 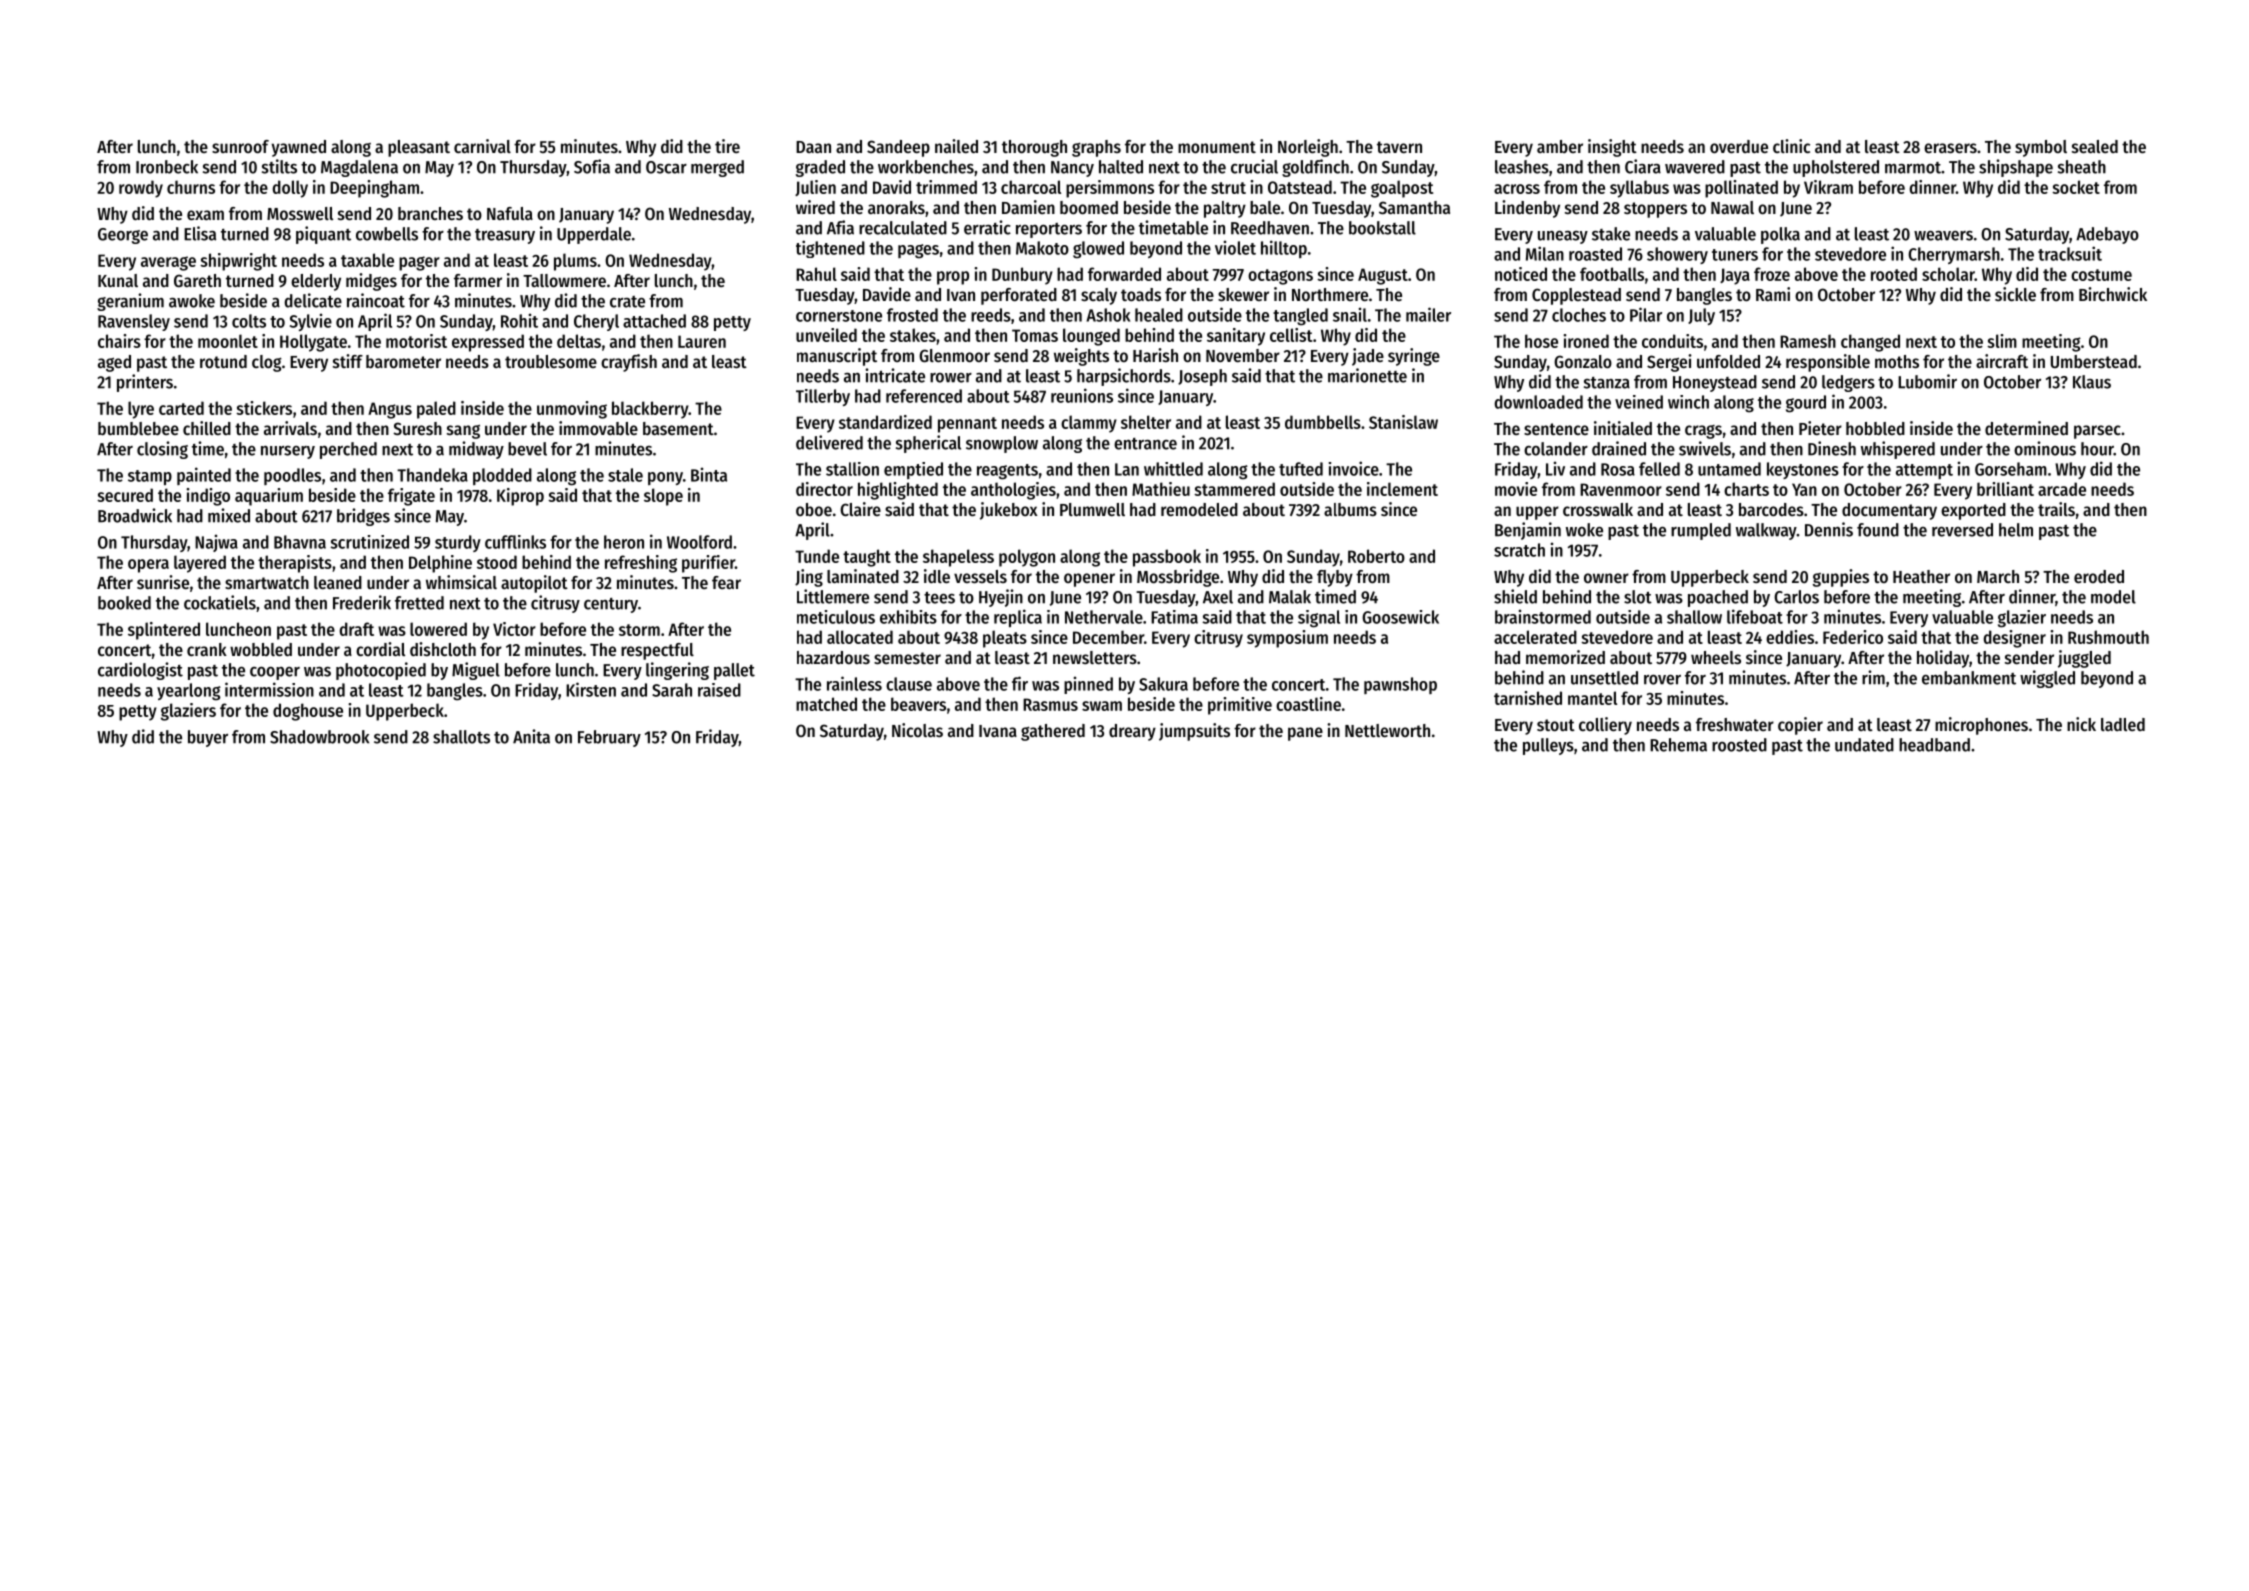 What do you see at coordinates (1875, 428) in the screenshot?
I see `hobbled` at bounding box center [1875, 428].
